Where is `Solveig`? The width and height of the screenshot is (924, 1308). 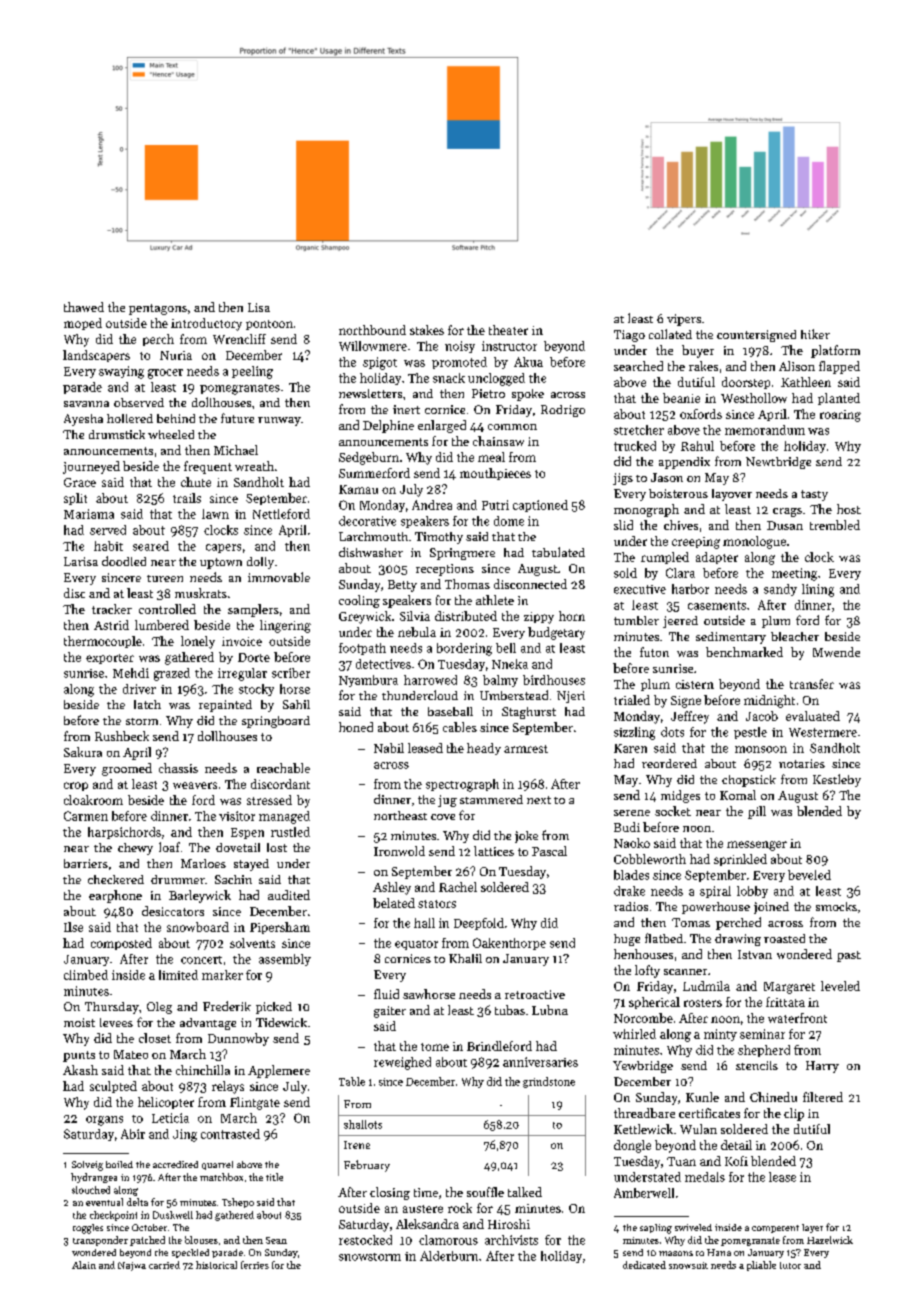 Solveig is located at coordinates (87, 1166).
